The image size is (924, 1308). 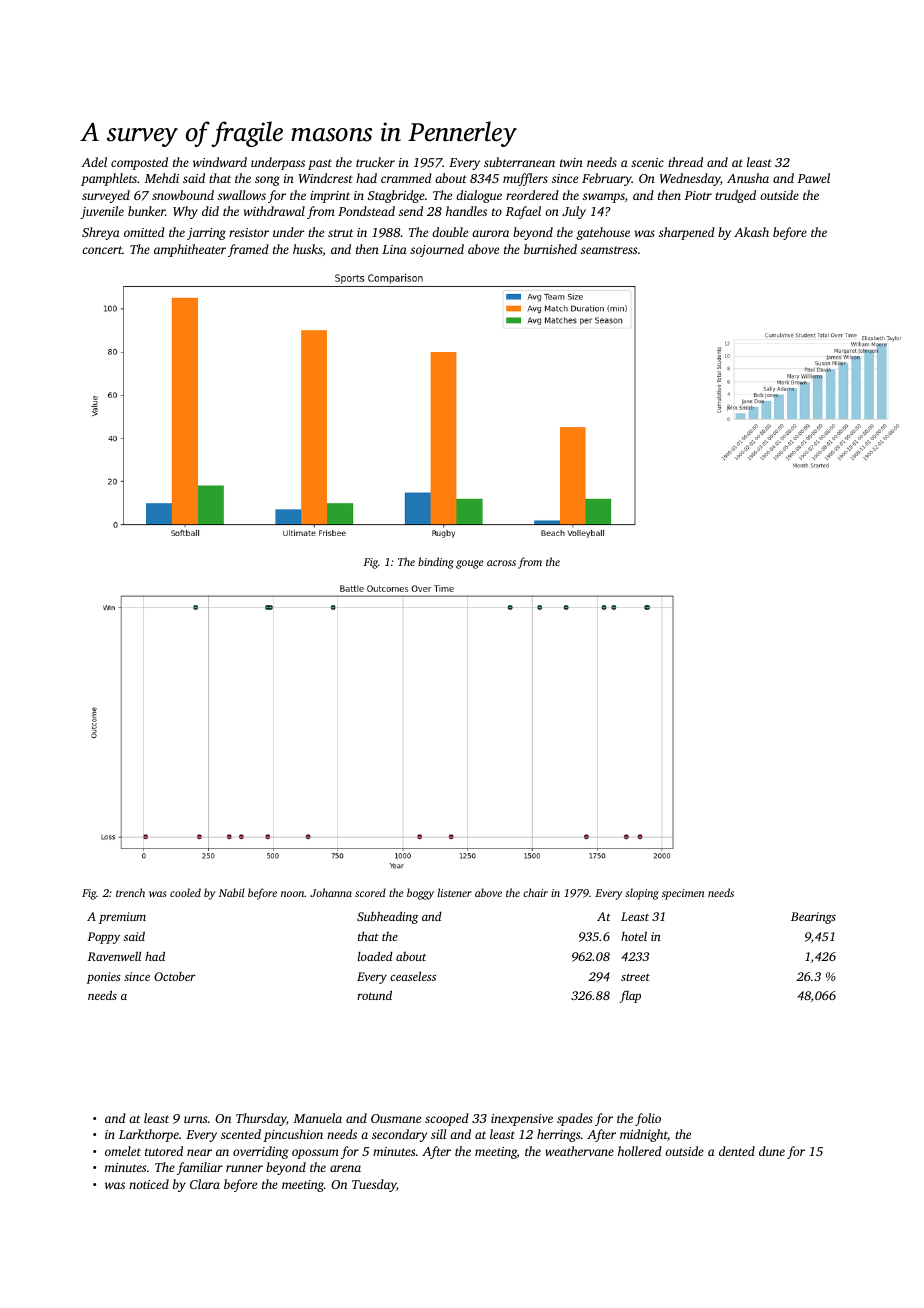 What do you see at coordinates (267, 181) in the screenshot?
I see `song` at bounding box center [267, 181].
